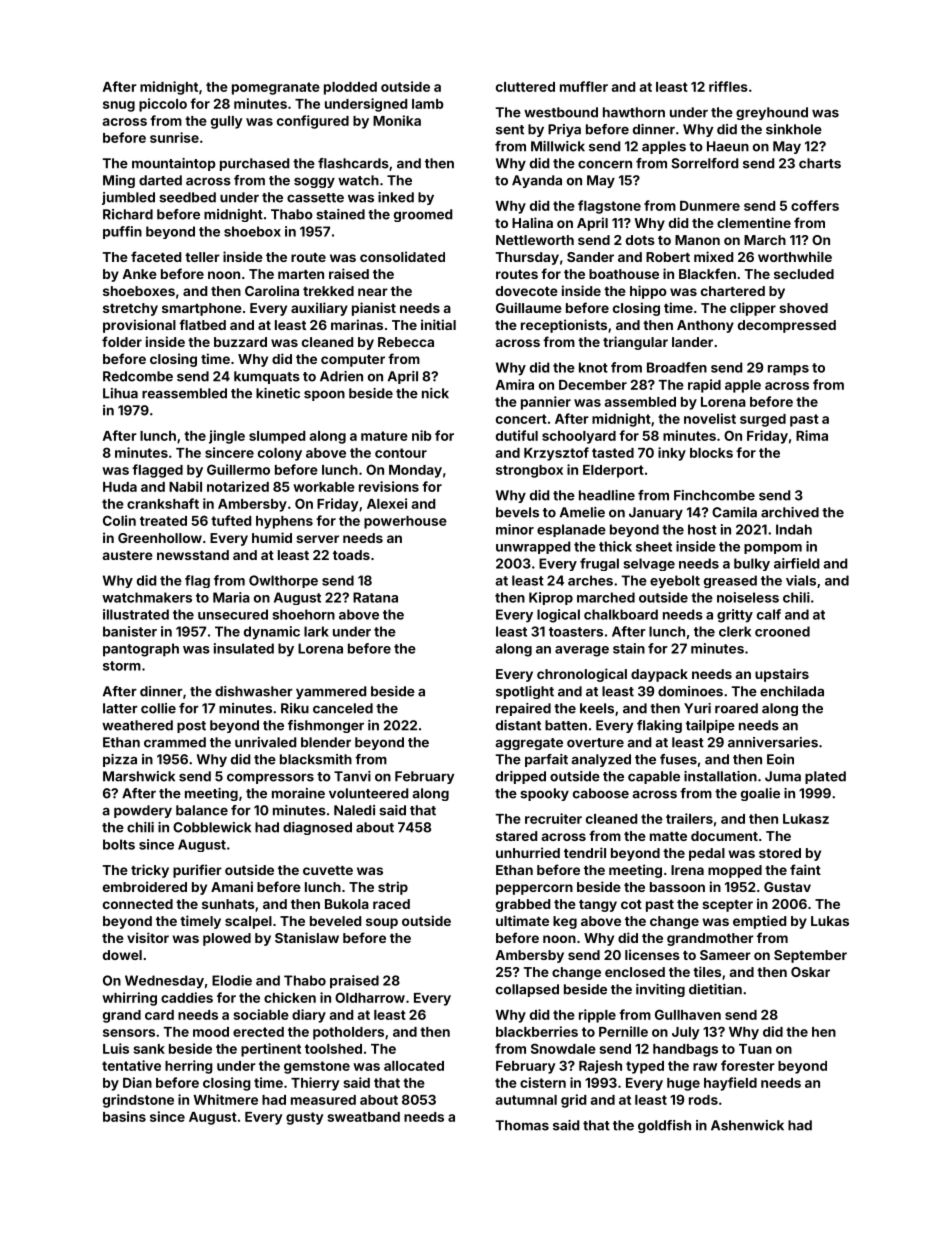 The image size is (952, 1233). Describe the element at coordinates (598, 906) in the image. I see `tangy` at that location.
